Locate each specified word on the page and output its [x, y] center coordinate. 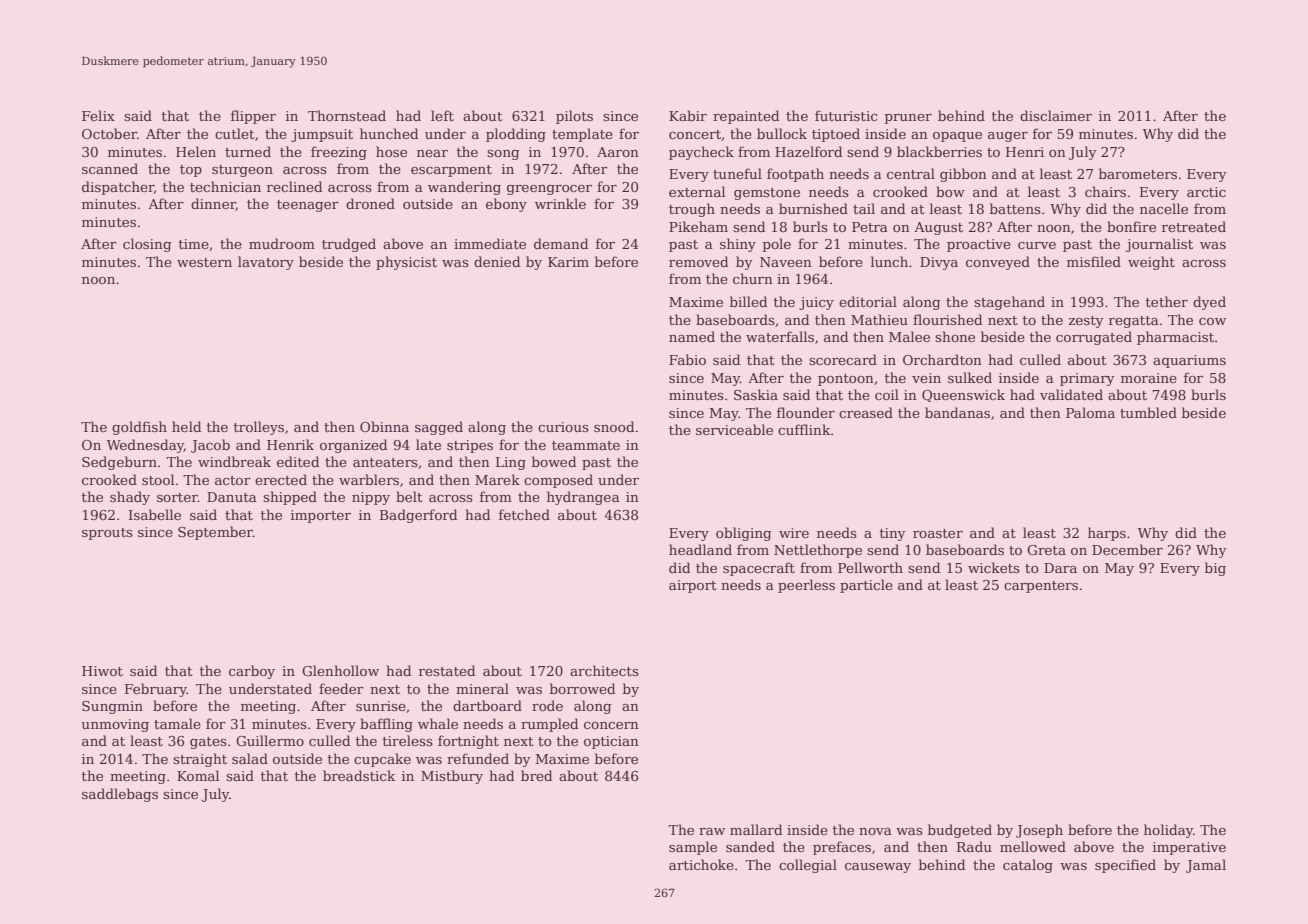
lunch [889, 261]
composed [558, 481]
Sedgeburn [119, 463]
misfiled [1094, 261]
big [1215, 569]
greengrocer [549, 190]
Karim [568, 262]
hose [391, 151]
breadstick [359, 775]
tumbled [1148, 412]
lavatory [266, 263]
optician [611, 742]
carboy [252, 672]
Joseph [1039, 831]
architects [604, 670]
